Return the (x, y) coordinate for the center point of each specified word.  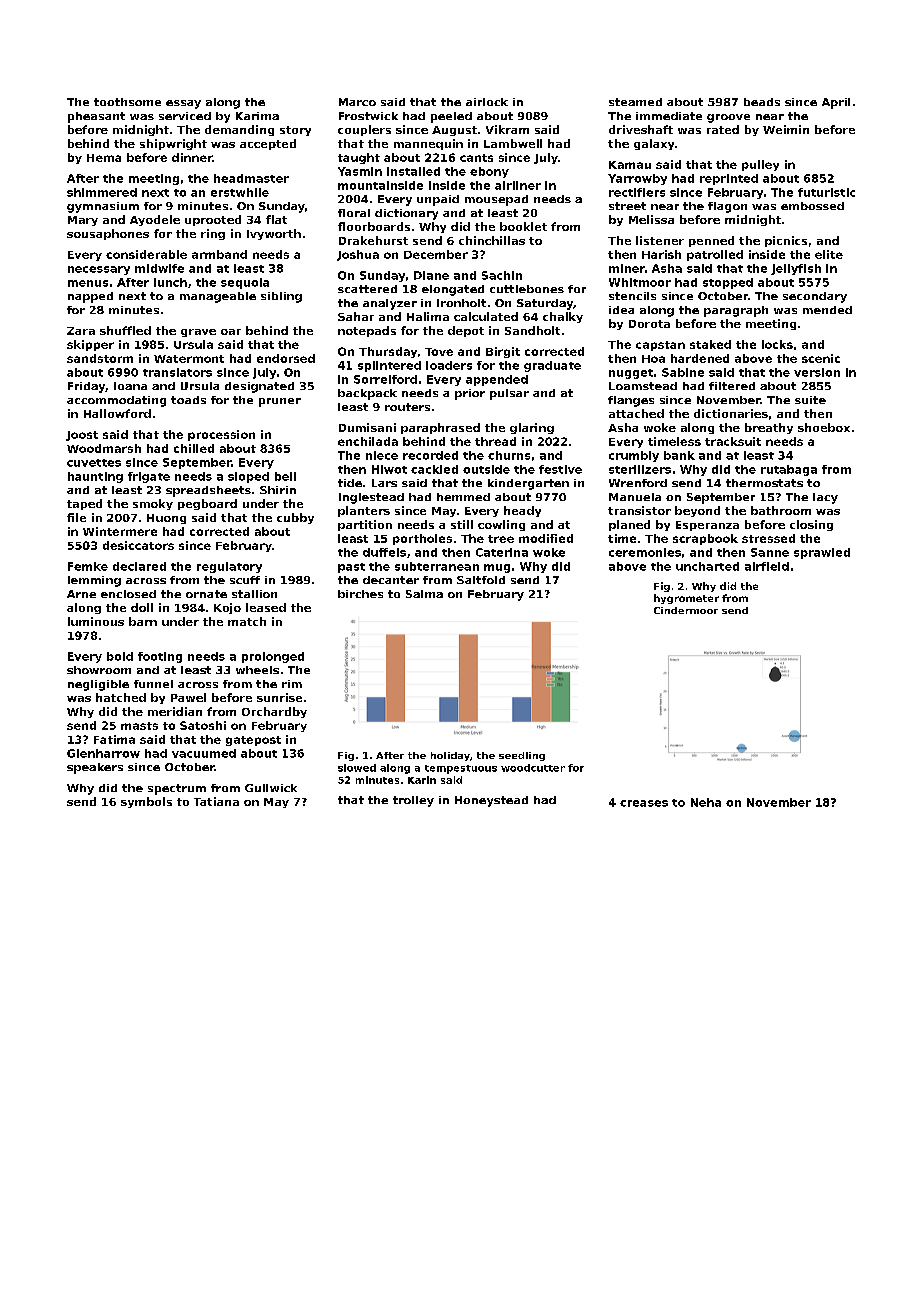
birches (360, 594)
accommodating (116, 401)
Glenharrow (103, 753)
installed (413, 171)
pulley (760, 165)
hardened (700, 358)
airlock (487, 102)
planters (364, 511)
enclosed (128, 594)
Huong (166, 519)
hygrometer (686, 599)
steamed (635, 102)
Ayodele (155, 220)
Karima (257, 116)
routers (407, 407)
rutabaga (789, 470)
